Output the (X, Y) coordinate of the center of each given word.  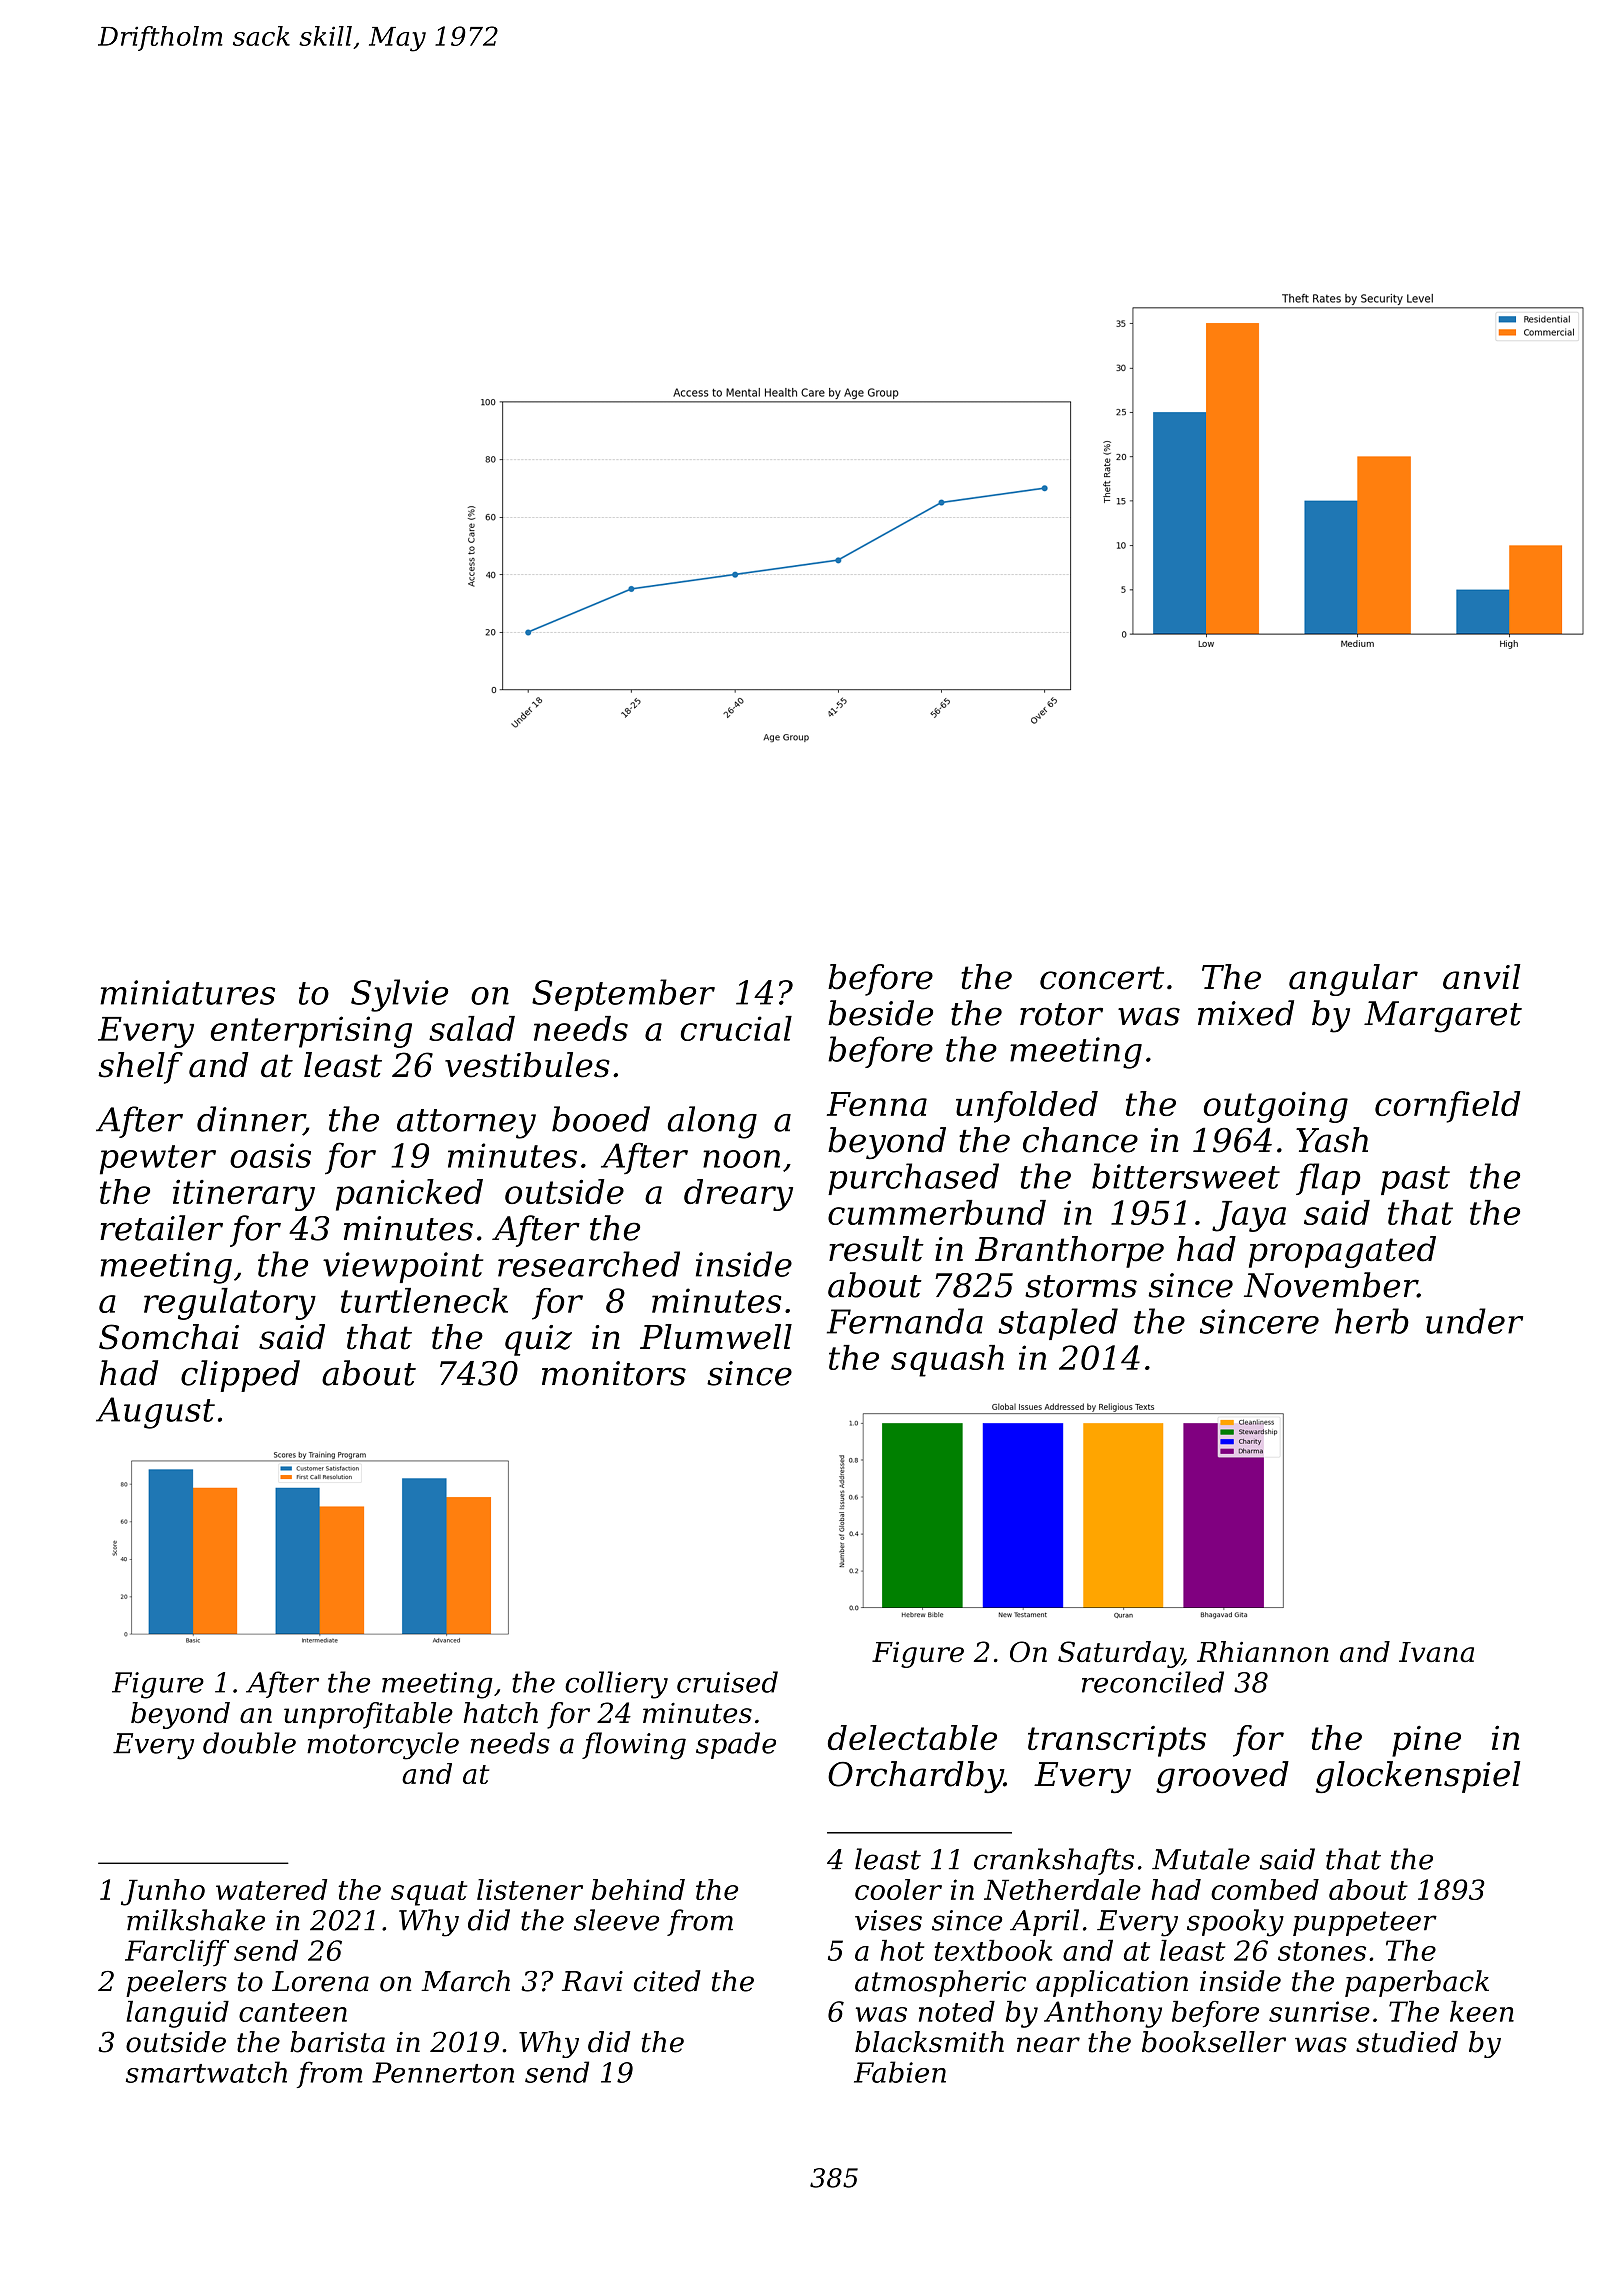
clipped (240, 1376)
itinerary (244, 1195)
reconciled (1153, 1682)
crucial (736, 1028)
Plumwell (716, 1337)
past (1415, 1180)
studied (1407, 2042)
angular (1353, 980)
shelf (140, 1068)
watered (271, 1889)
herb (1372, 1321)
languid (177, 2014)
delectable (912, 1737)
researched (589, 1264)
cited (667, 1981)
